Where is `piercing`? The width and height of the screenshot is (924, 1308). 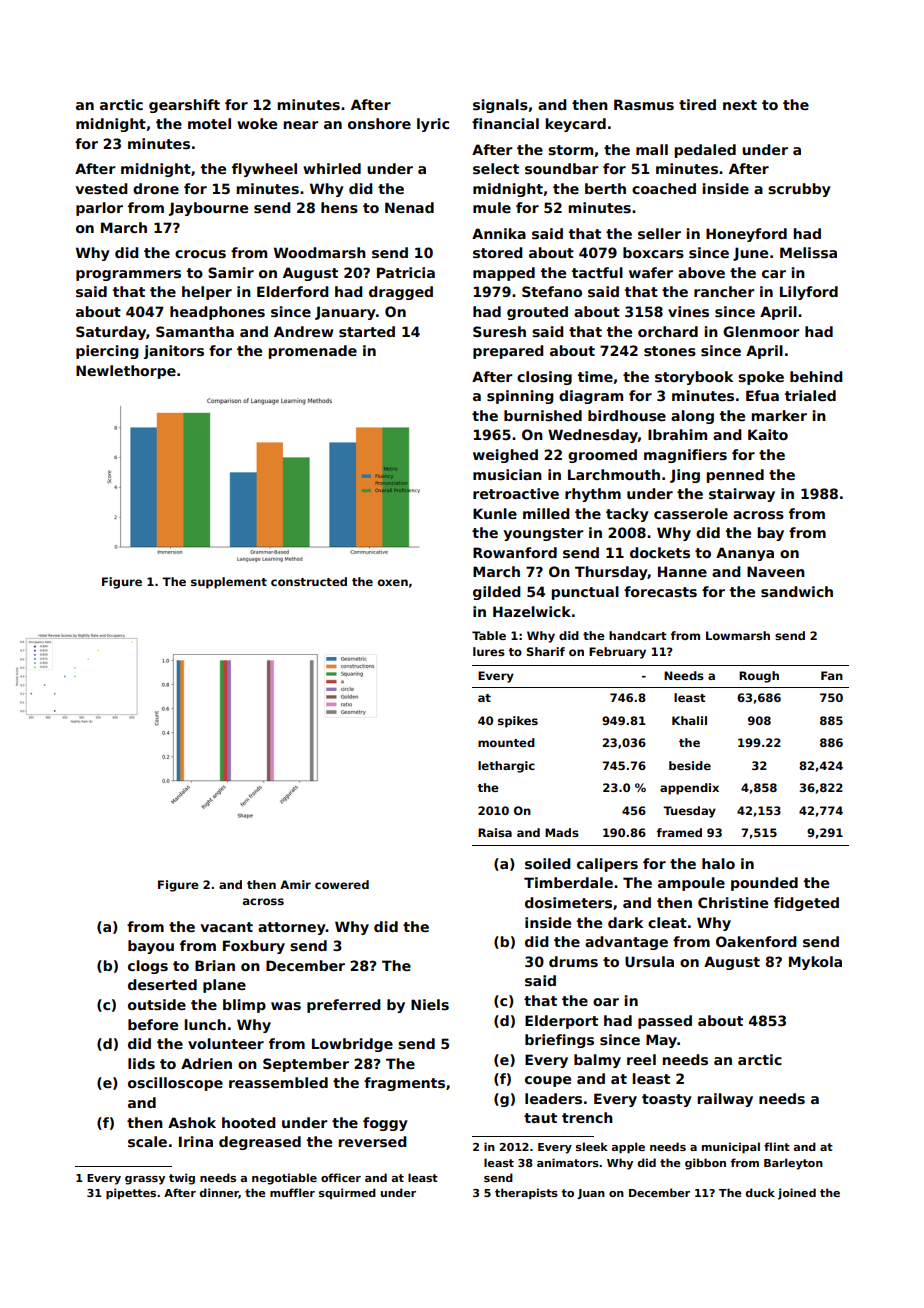
piercing is located at coordinates (107, 352).
